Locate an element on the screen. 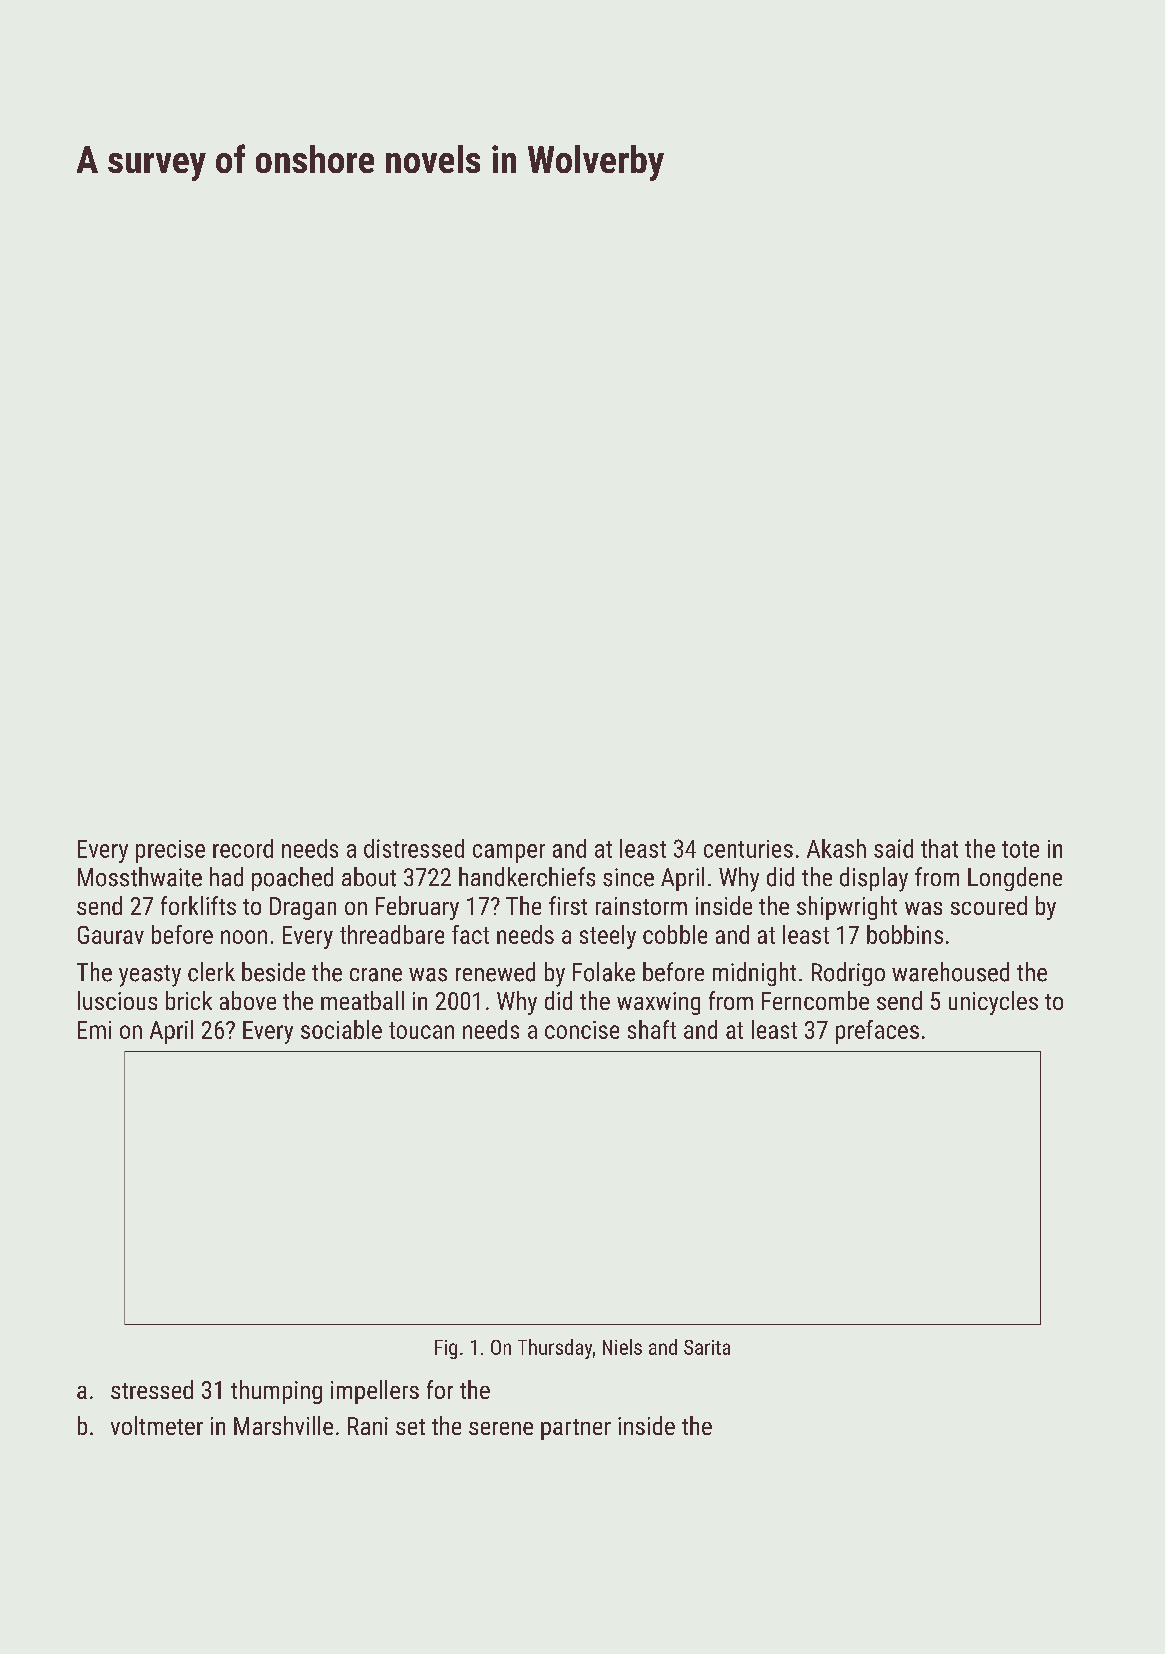 Image resolution: width=1165 pixels, height=1654 pixels. Fig is located at coordinates (446, 1349).
